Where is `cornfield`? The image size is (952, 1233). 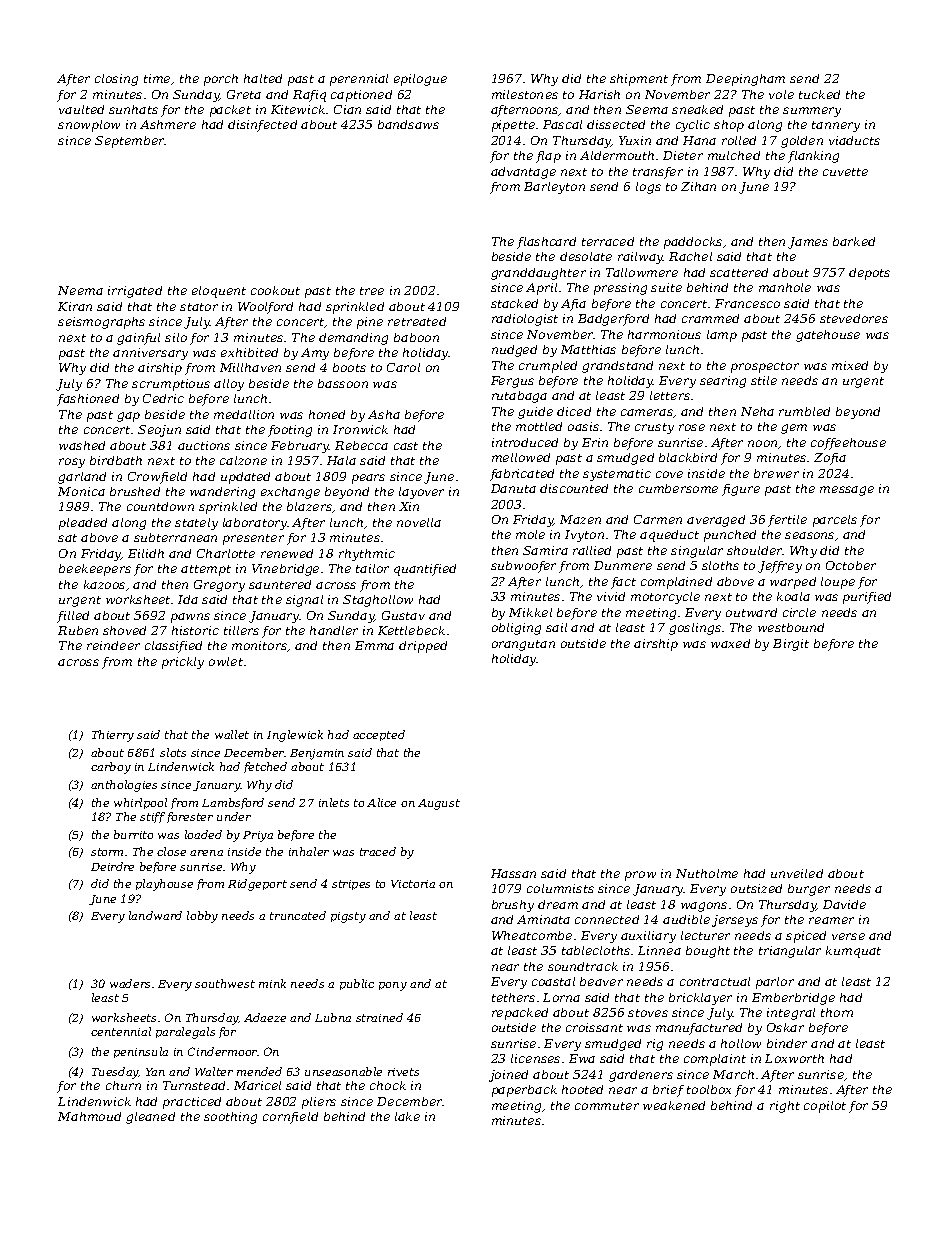 cornfield is located at coordinates (290, 1118).
